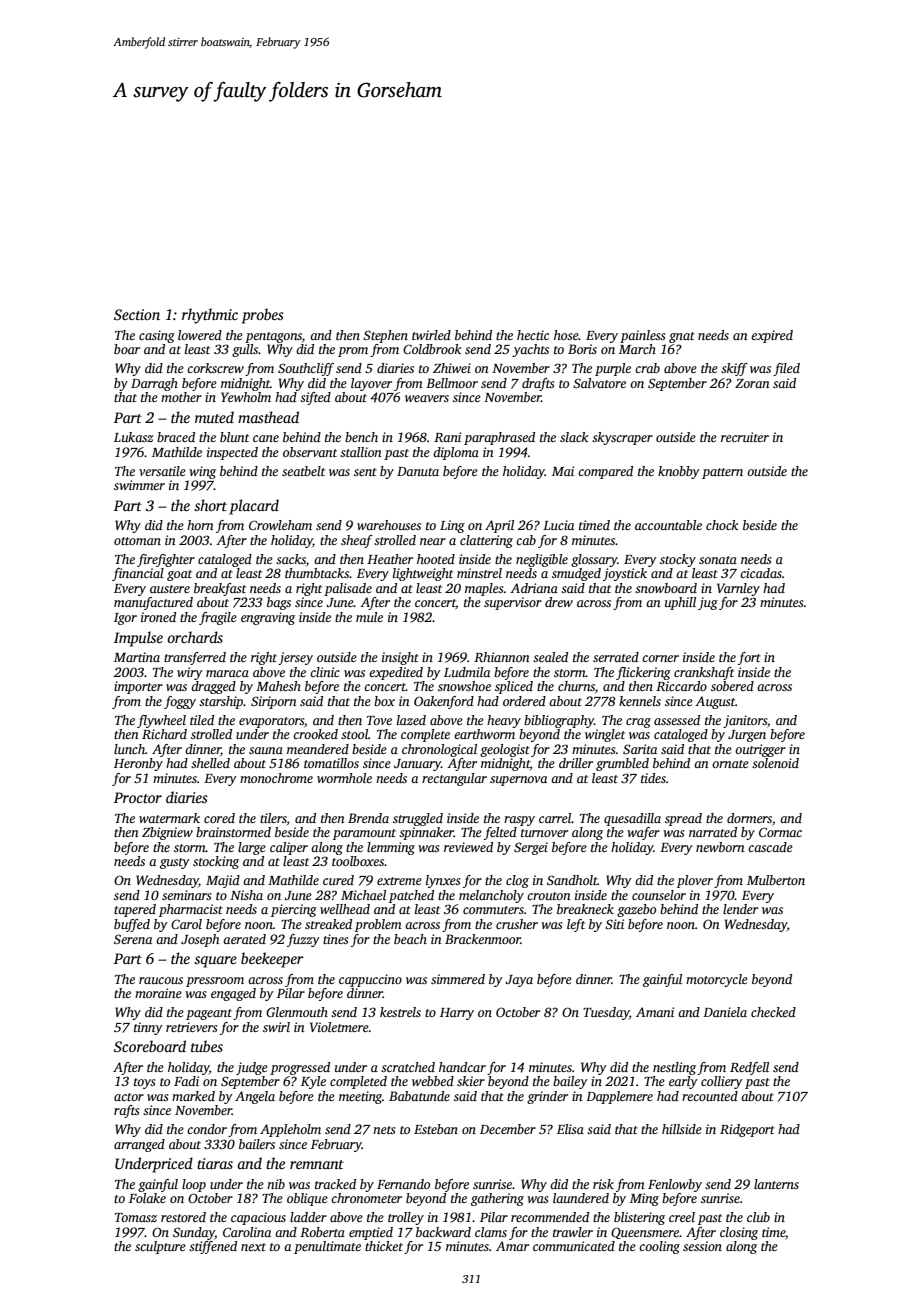  Describe the element at coordinates (747, 1130) in the page. I see `Ridgeport` at that location.
